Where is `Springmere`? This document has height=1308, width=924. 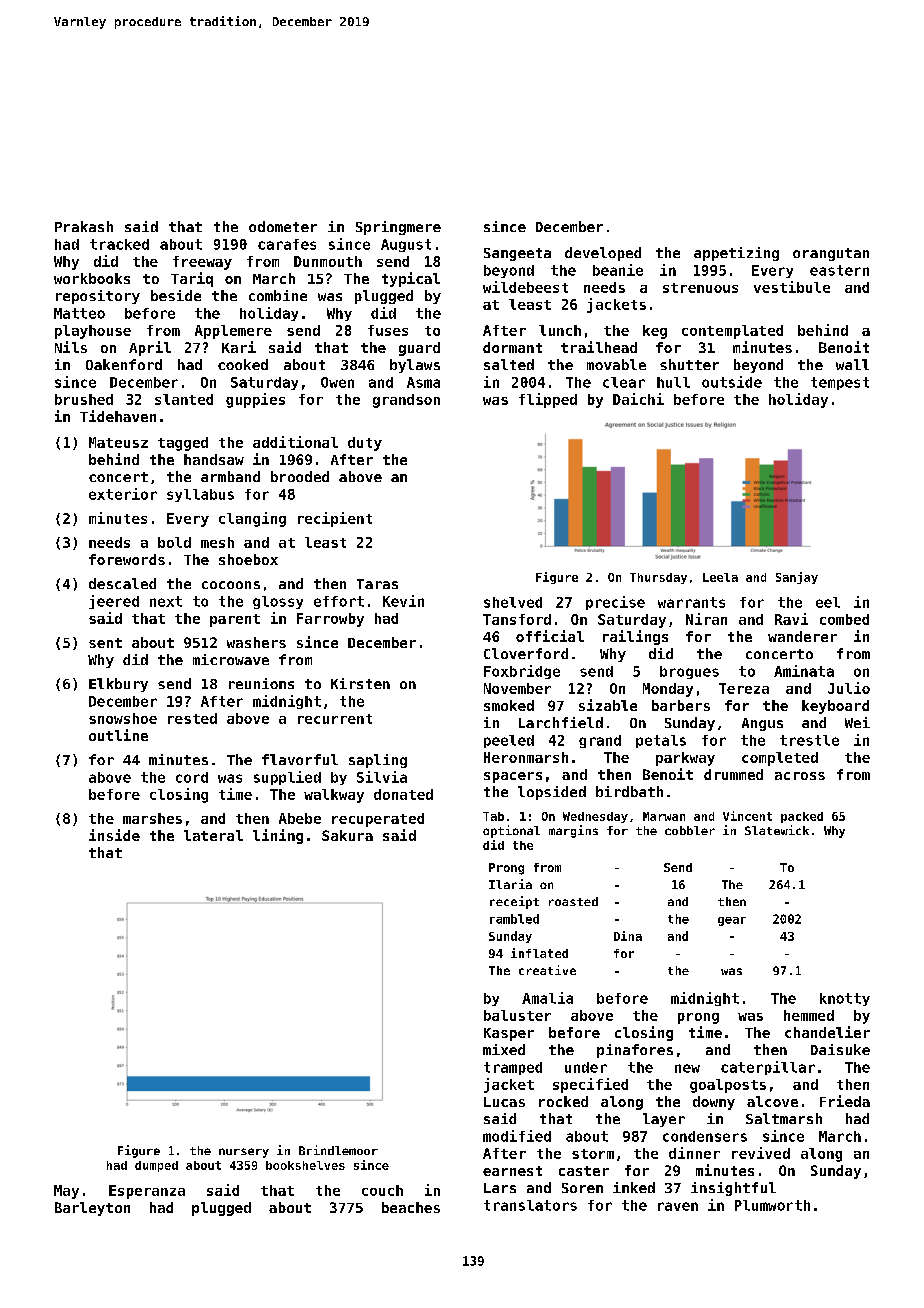 Springmere is located at coordinates (398, 228).
